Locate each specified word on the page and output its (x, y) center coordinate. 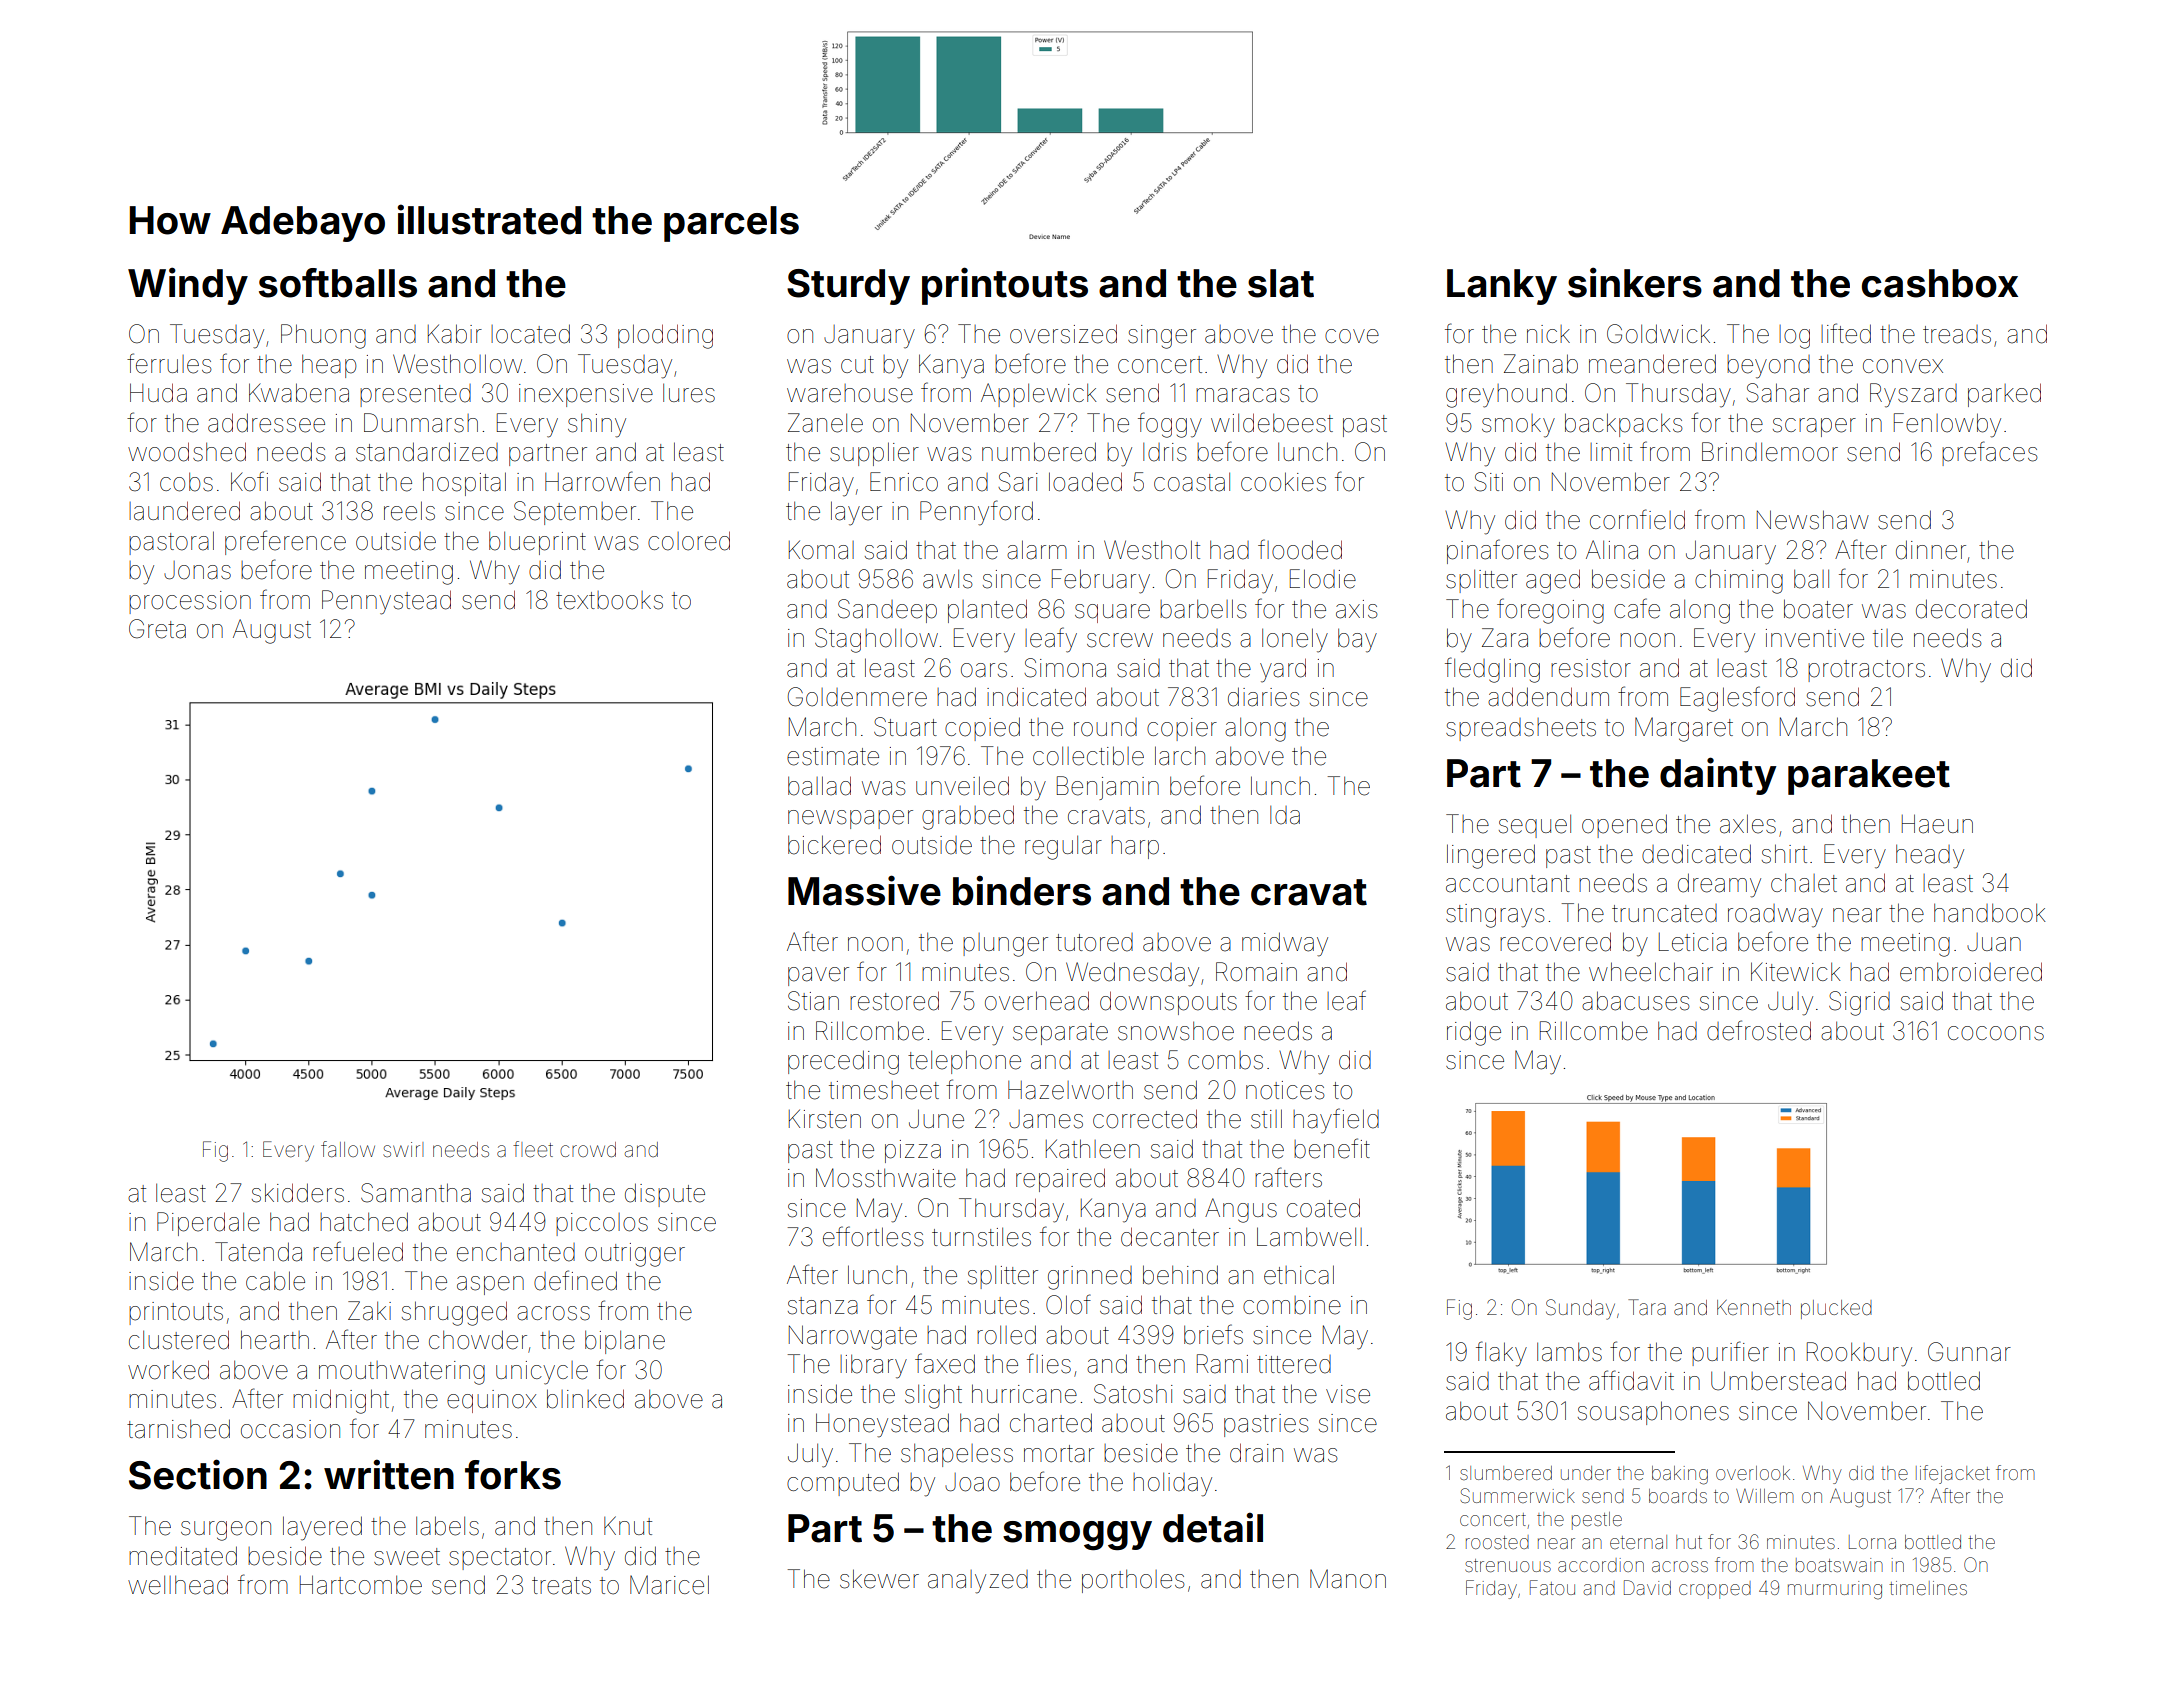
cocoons (1996, 1033)
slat (1281, 283)
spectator (500, 1559)
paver (818, 976)
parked (2004, 395)
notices (1285, 1090)
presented (415, 395)
